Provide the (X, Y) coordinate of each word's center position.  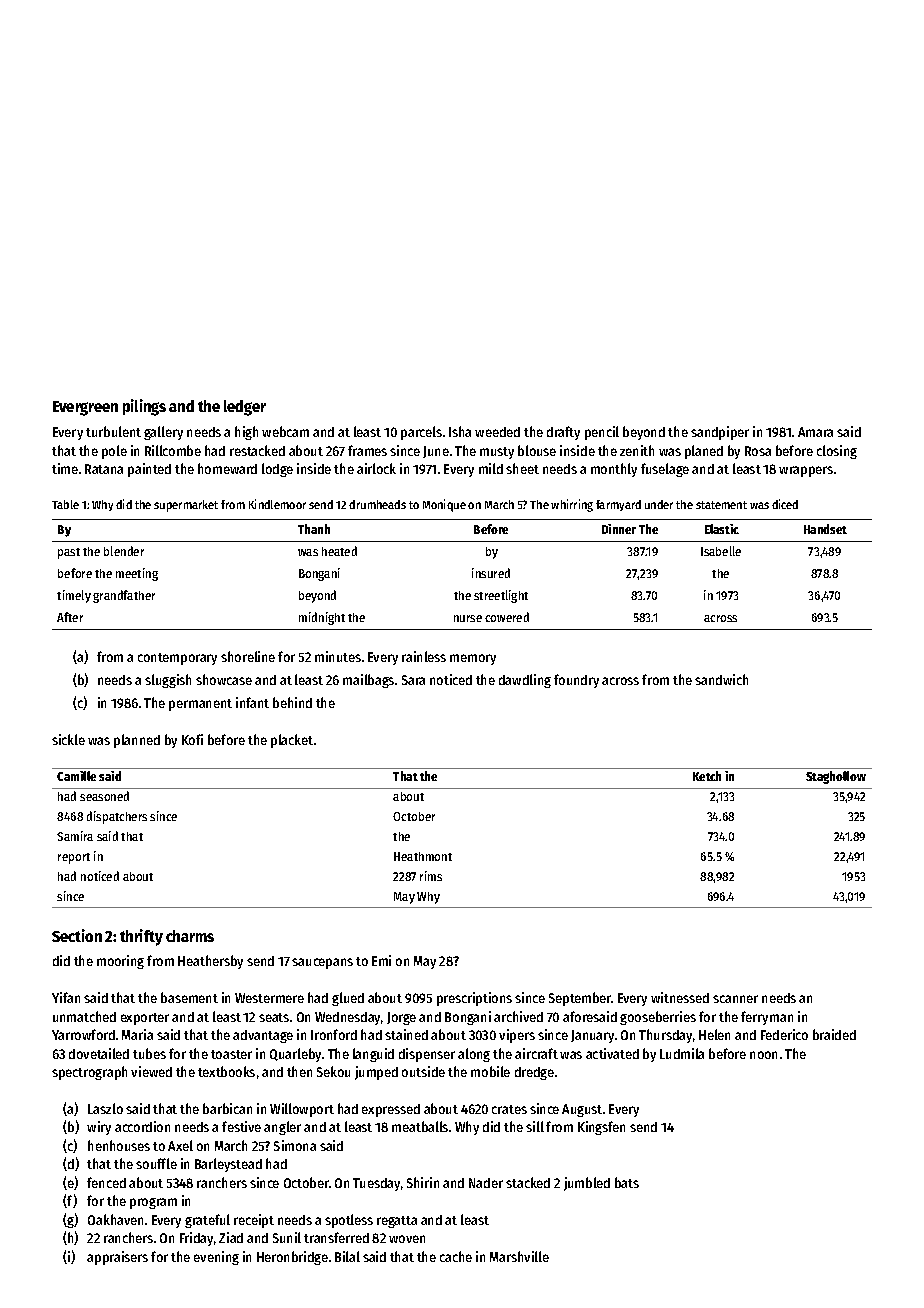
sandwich (721, 679)
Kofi (192, 739)
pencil (602, 433)
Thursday (665, 1036)
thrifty (141, 937)
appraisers (117, 1258)
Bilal (347, 1256)
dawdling (525, 681)
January (592, 1036)
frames (367, 450)
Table (65, 504)
